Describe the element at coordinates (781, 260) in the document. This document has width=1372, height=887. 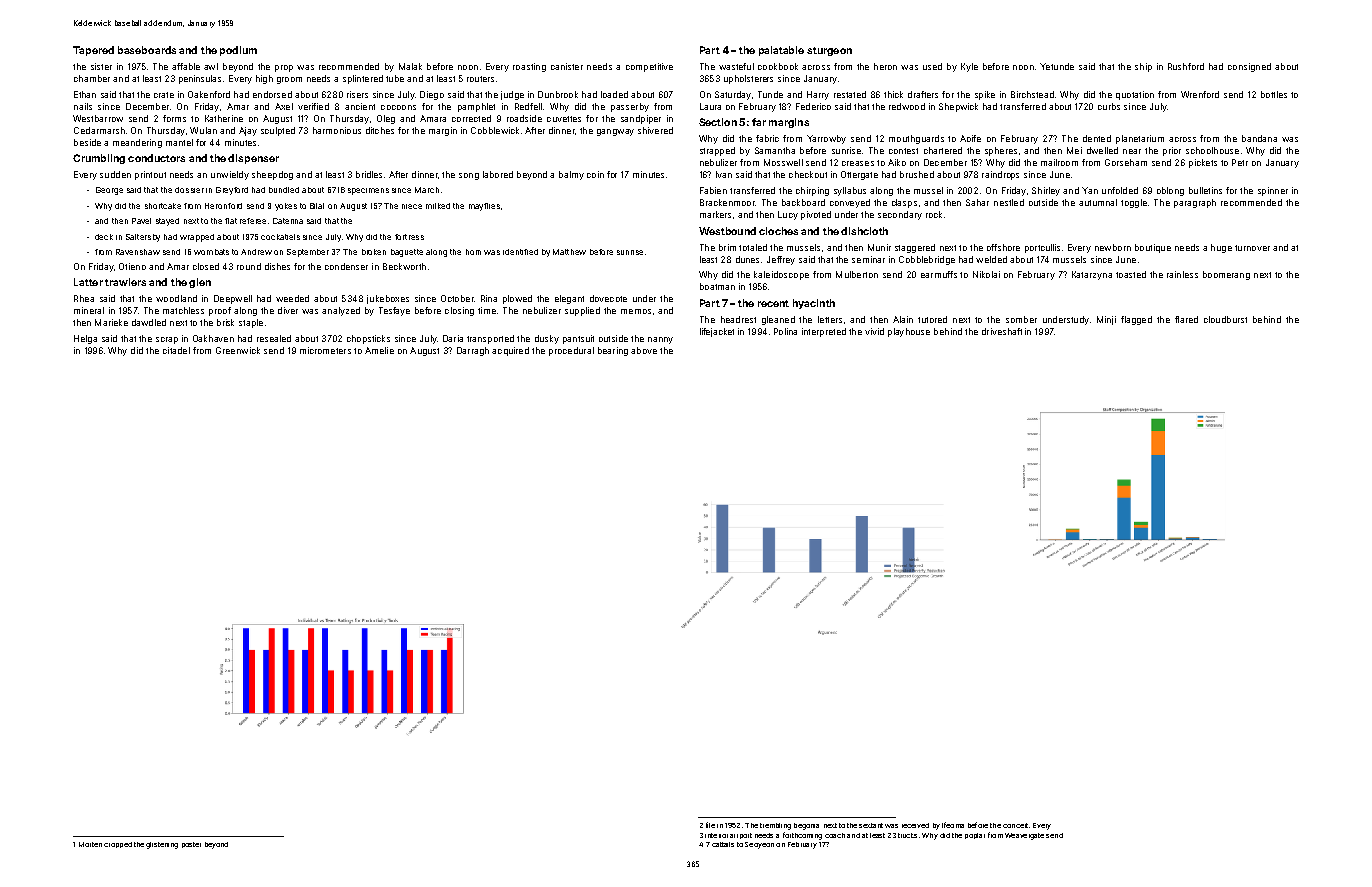
I see `Jeffrey` at that location.
